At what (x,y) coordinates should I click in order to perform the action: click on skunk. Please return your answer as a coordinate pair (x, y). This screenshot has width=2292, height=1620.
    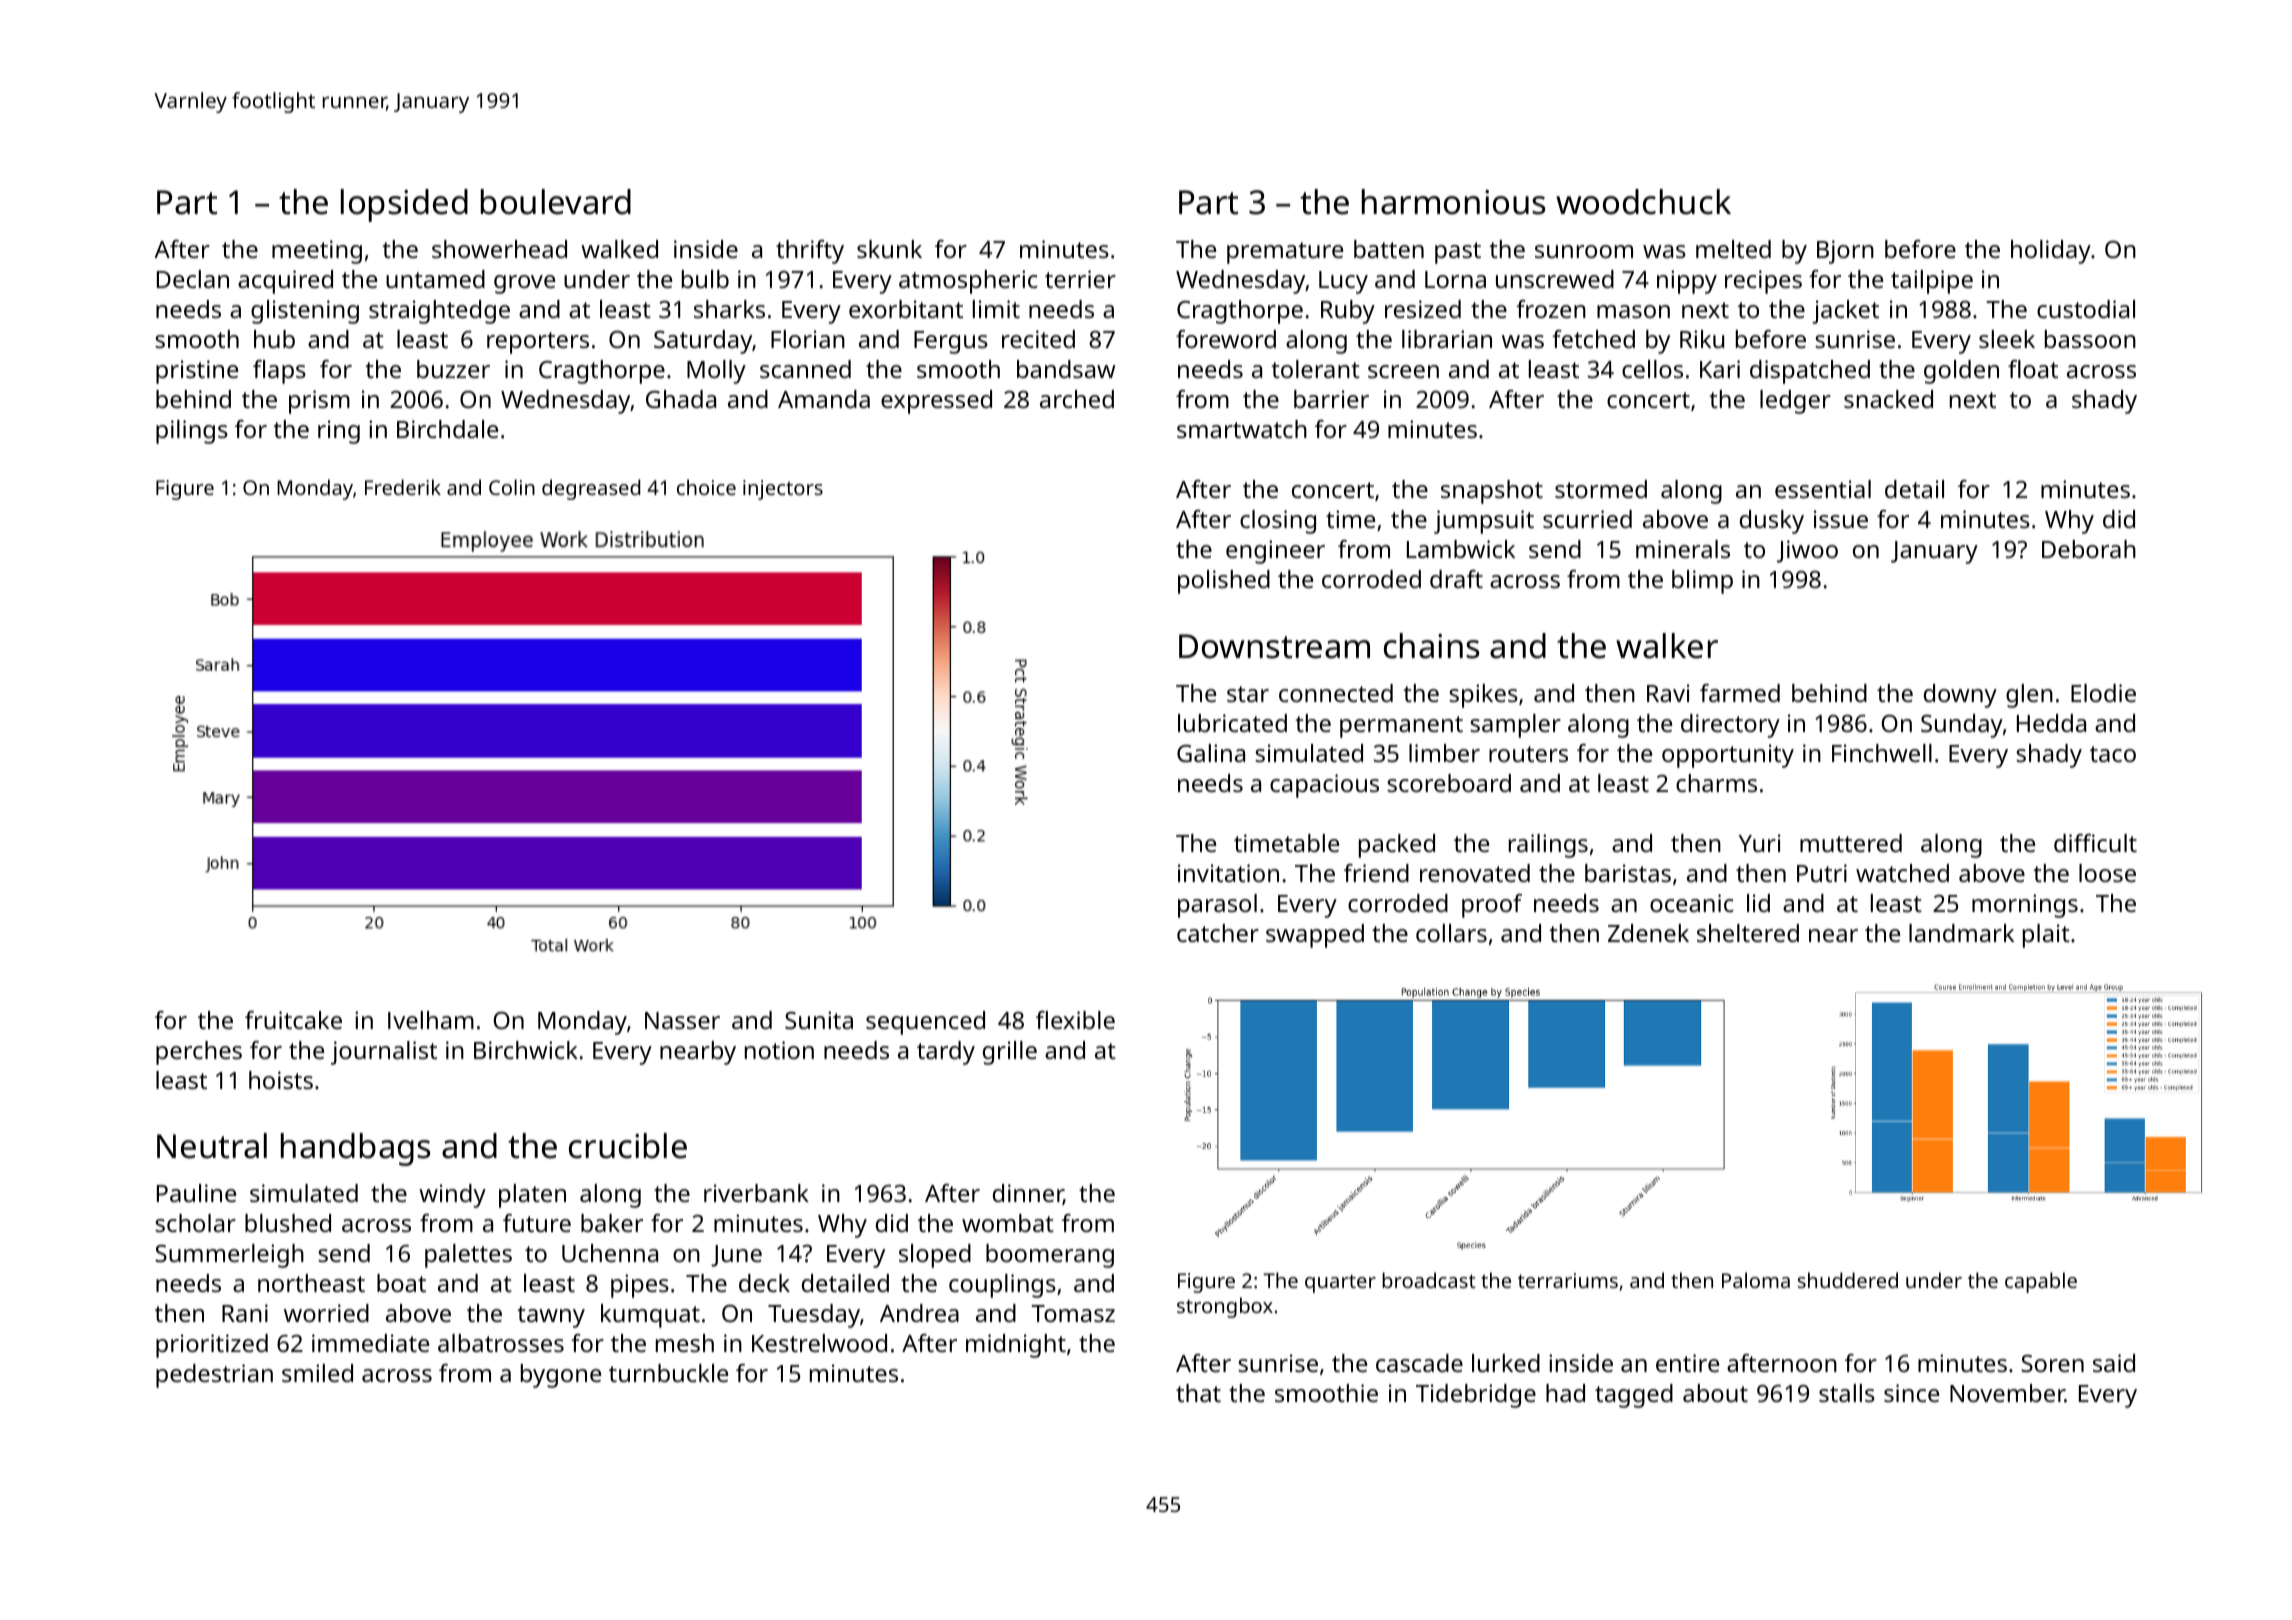
    Looking at the image, I should click on (889, 249).
